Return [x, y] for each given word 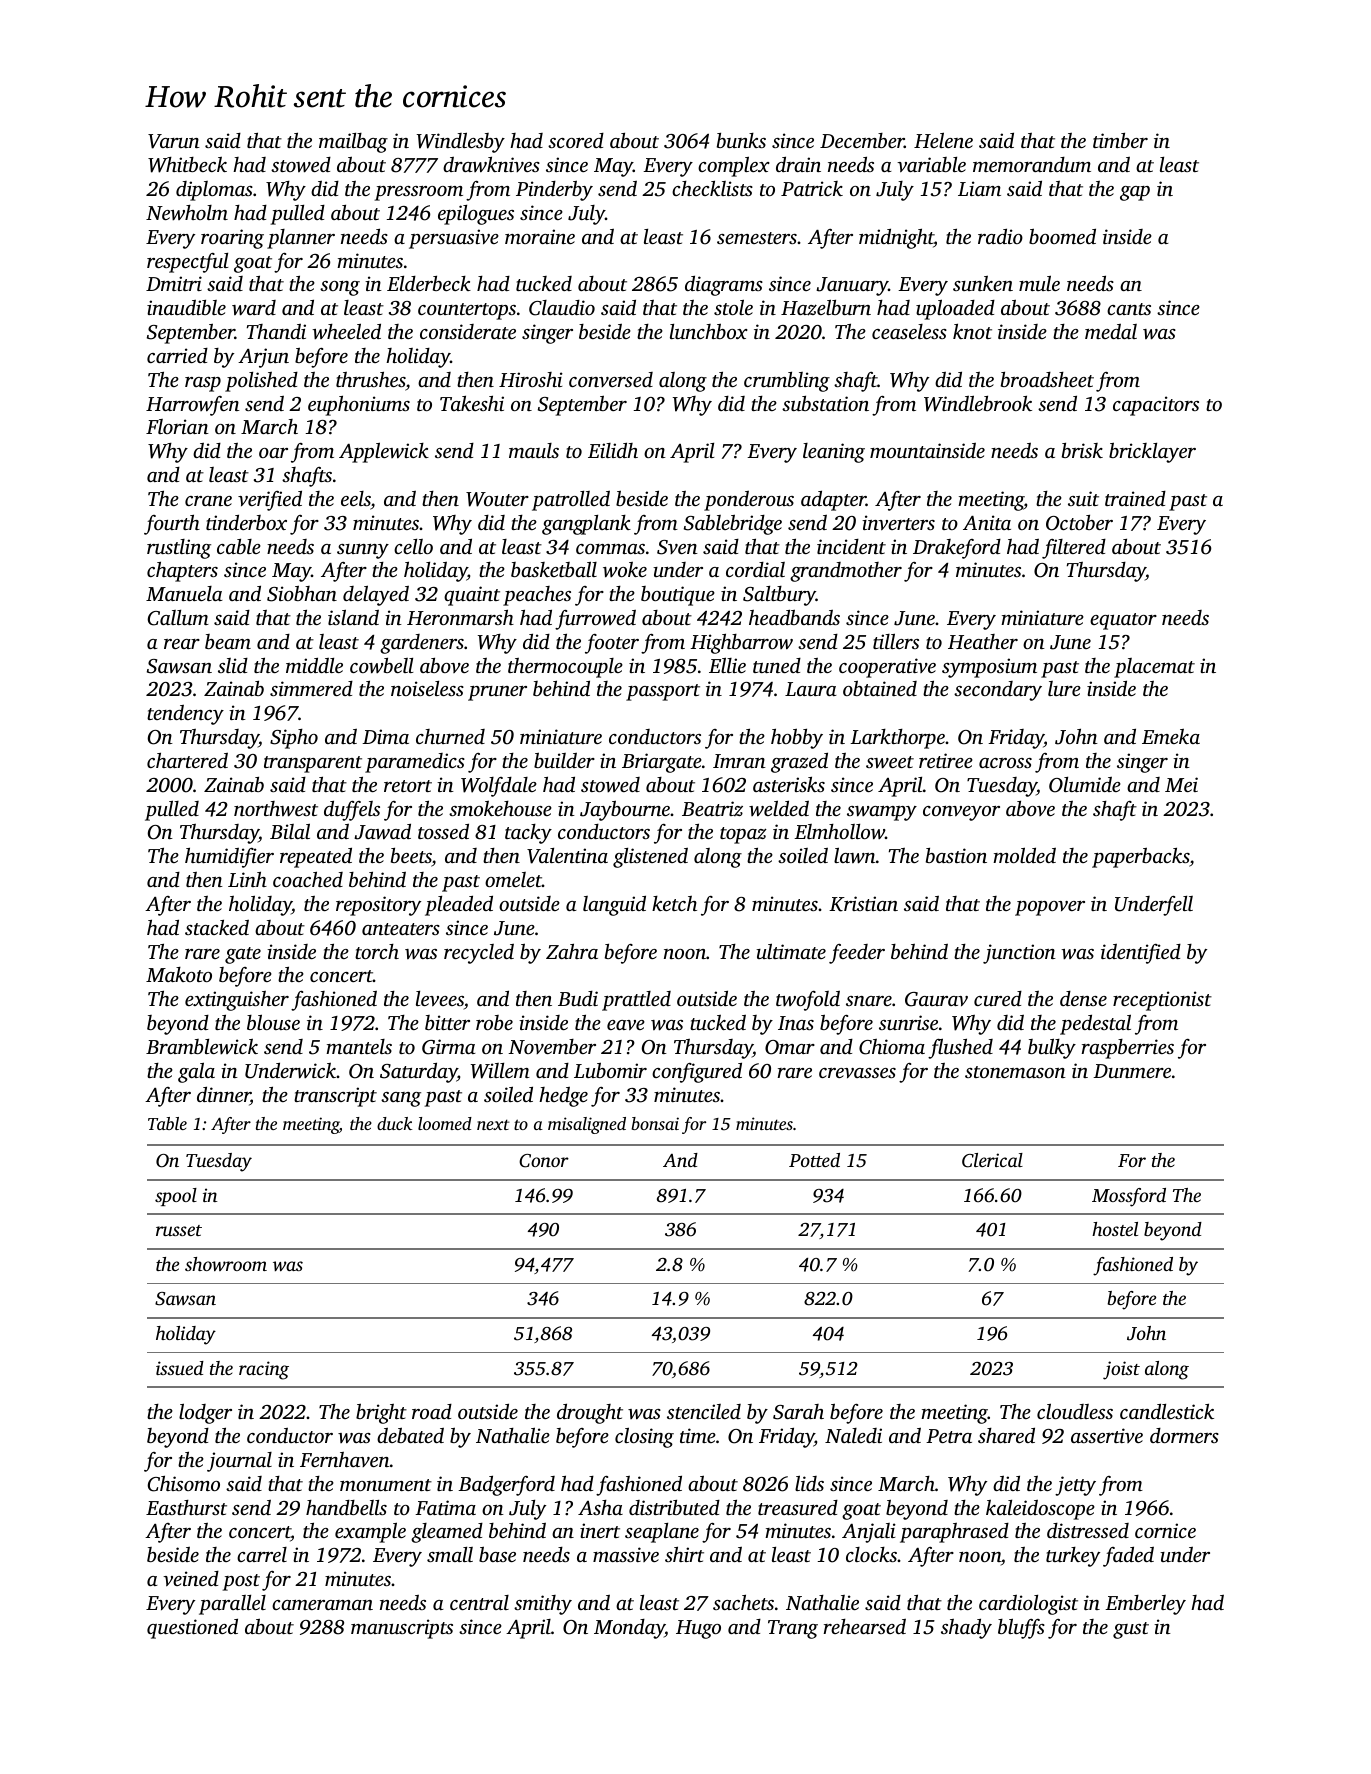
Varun [174, 141]
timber [1120, 140]
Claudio [562, 308]
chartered [187, 760]
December [862, 140]
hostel [1115, 1229]
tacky [528, 834]
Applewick [384, 452]
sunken [983, 283]
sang [401, 1099]
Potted [814, 1160]
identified [1141, 954]
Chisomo [184, 1483]
